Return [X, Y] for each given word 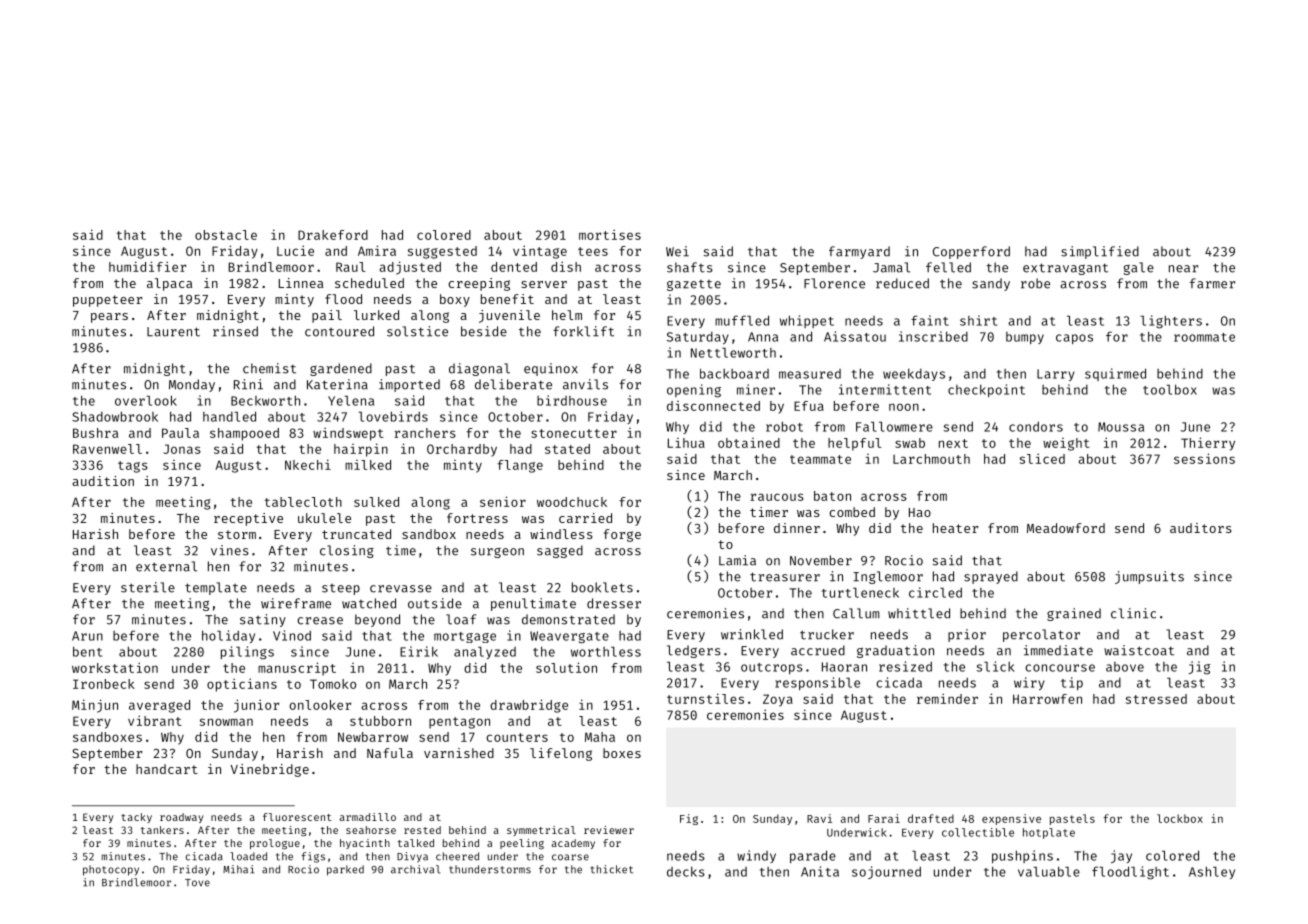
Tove [197, 883]
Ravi [819, 818]
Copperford [971, 252]
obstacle [226, 235]
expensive [1011, 819]
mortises [610, 234]
